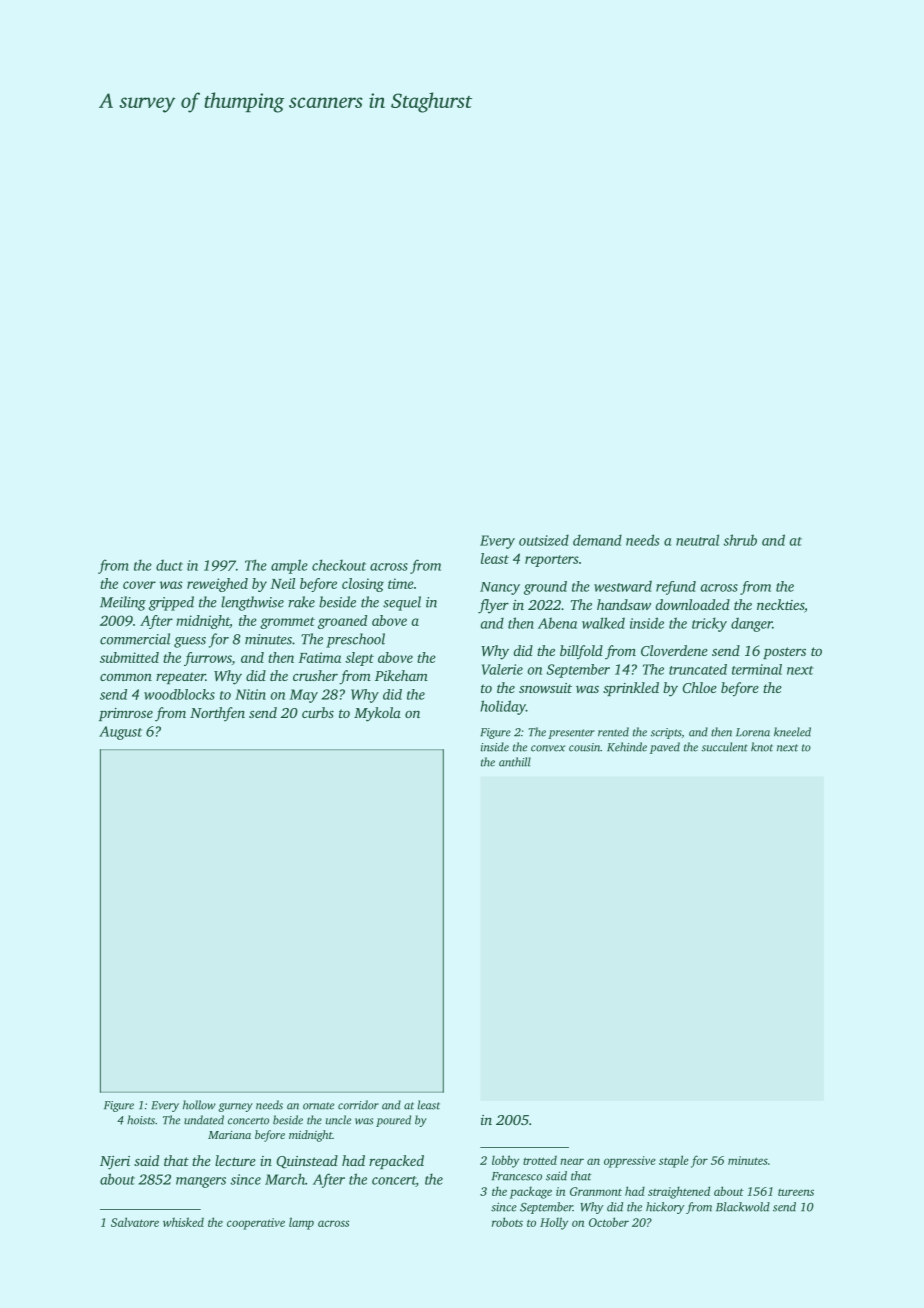 This page has width=924, height=1308. What do you see at coordinates (597, 540) in the page?
I see `demand` at bounding box center [597, 540].
